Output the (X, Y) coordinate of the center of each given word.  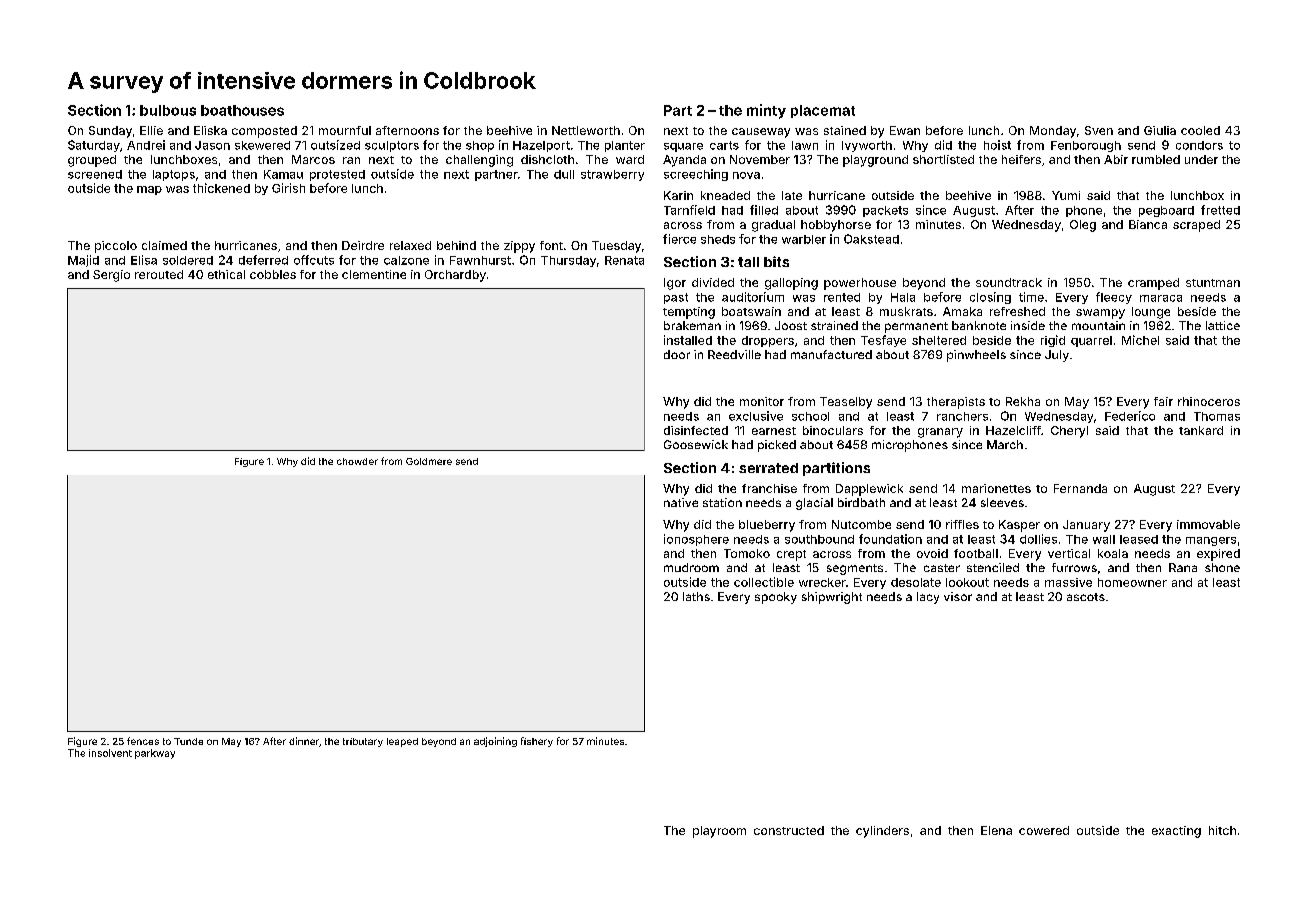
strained (834, 325)
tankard (1201, 430)
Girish (288, 188)
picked (777, 446)
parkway (155, 754)
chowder (357, 461)
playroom (719, 832)
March (1005, 444)
